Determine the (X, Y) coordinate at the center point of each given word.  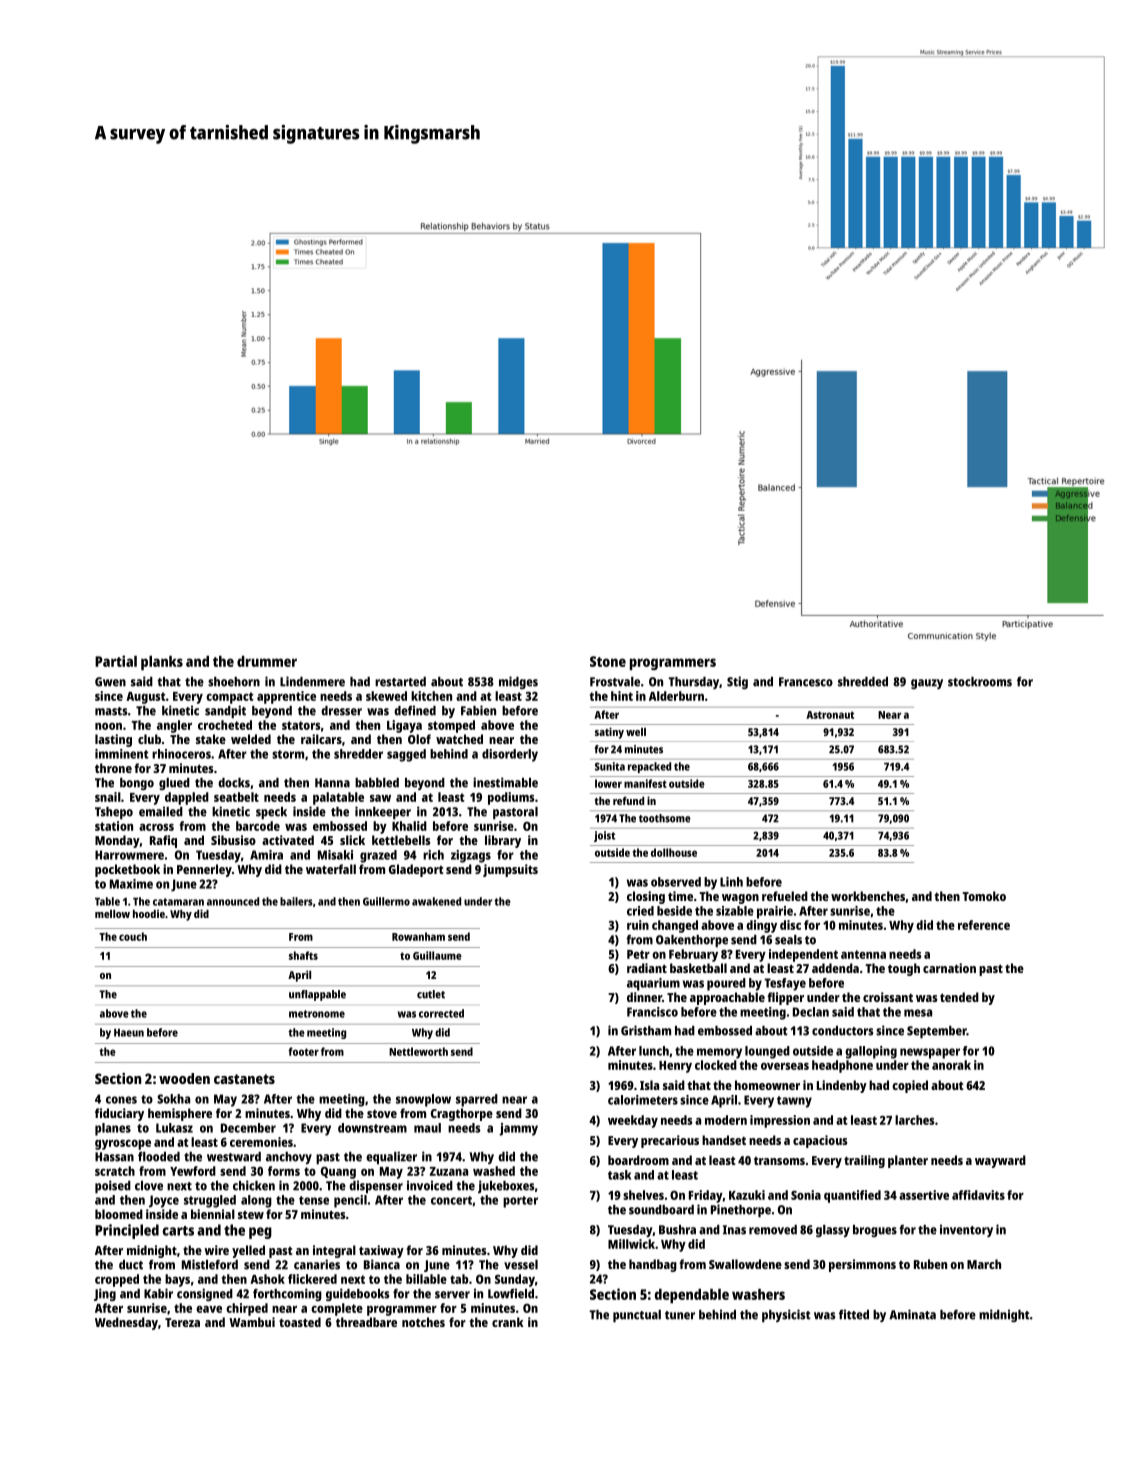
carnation (949, 968)
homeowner (767, 1085)
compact (230, 698)
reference (984, 925)
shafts (303, 955)
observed (676, 882)
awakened (436, 901)
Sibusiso (233, 840)
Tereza (182, 1322)
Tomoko (984, 896)
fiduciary (119, 1114)
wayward (1000, 1161)
